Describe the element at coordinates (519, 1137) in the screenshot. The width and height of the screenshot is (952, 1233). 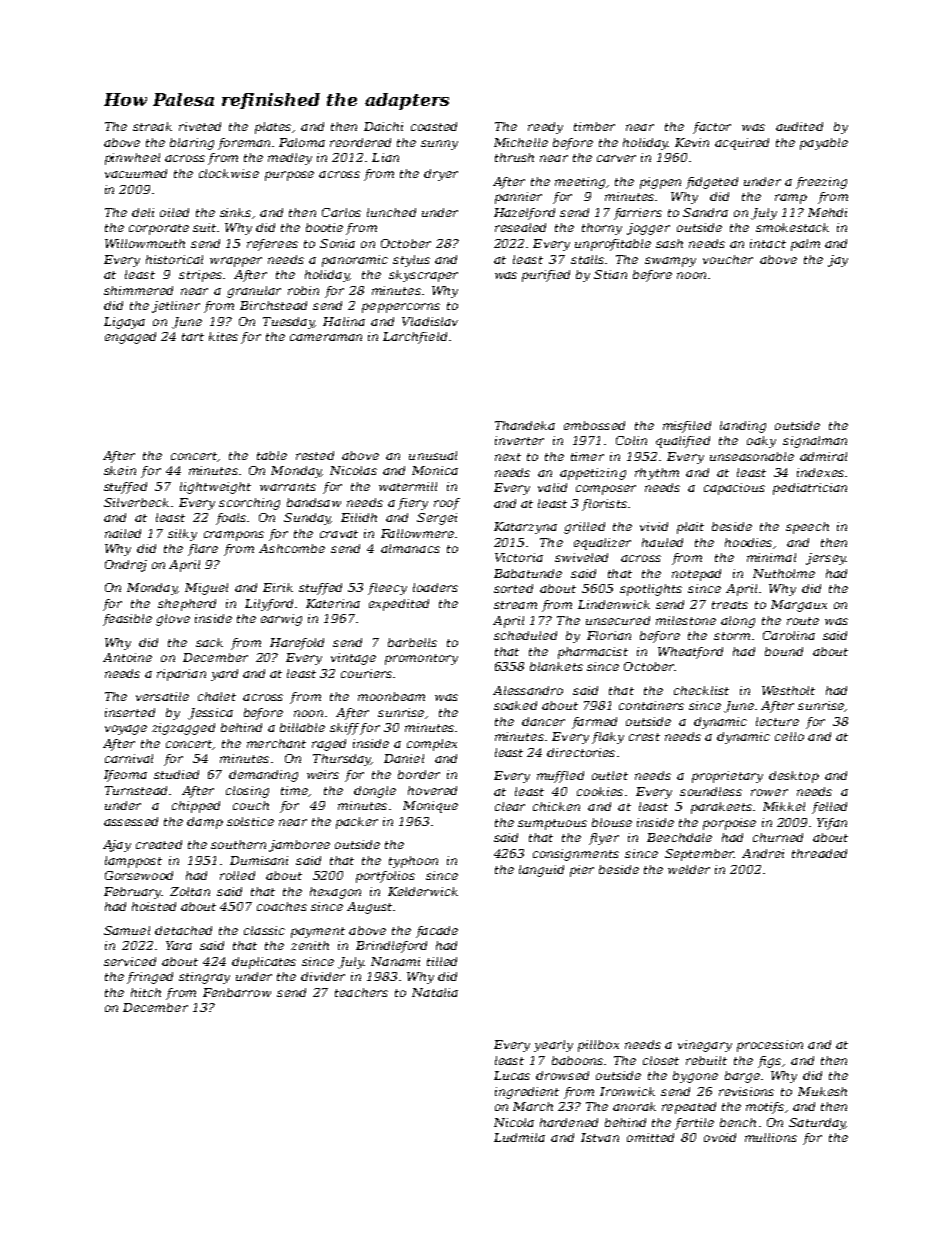
I see `Ludmila` at that location.
